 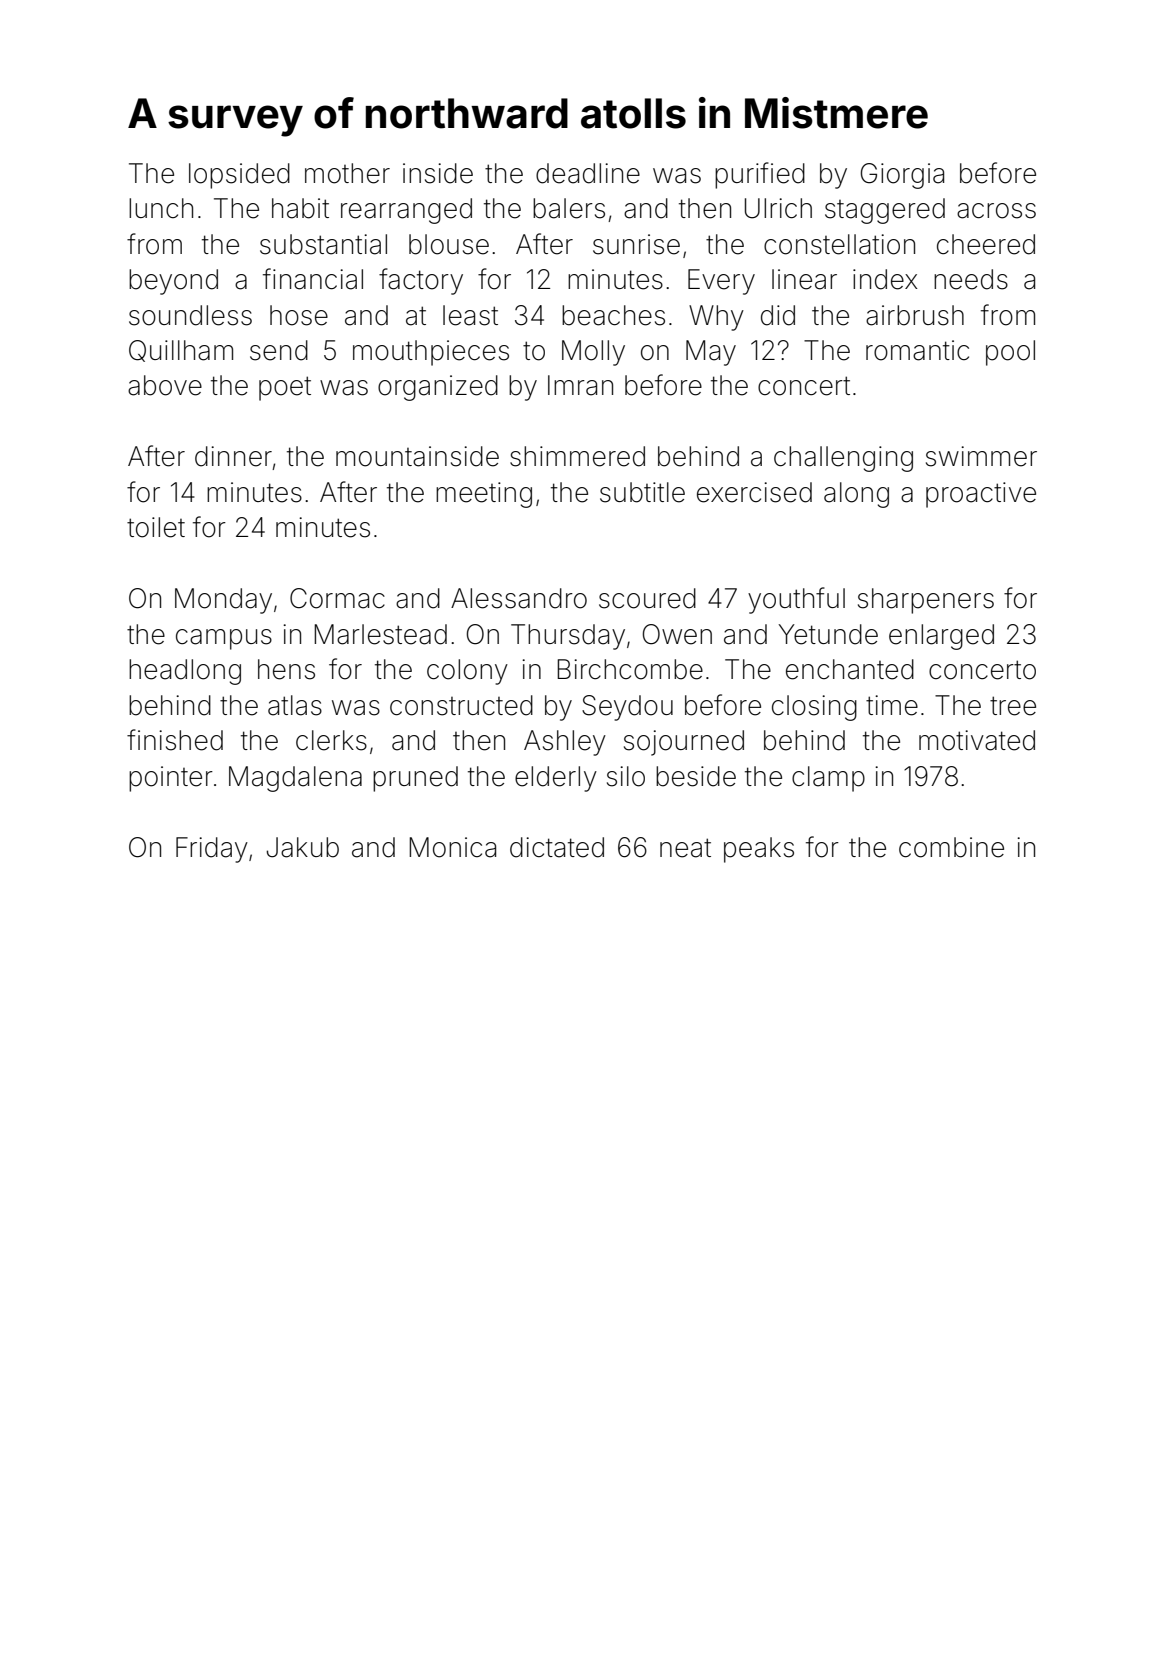 What do you see at coordinates (347, 173) in the screenshot?
I see `mother` at bounding box center [347, 173].
